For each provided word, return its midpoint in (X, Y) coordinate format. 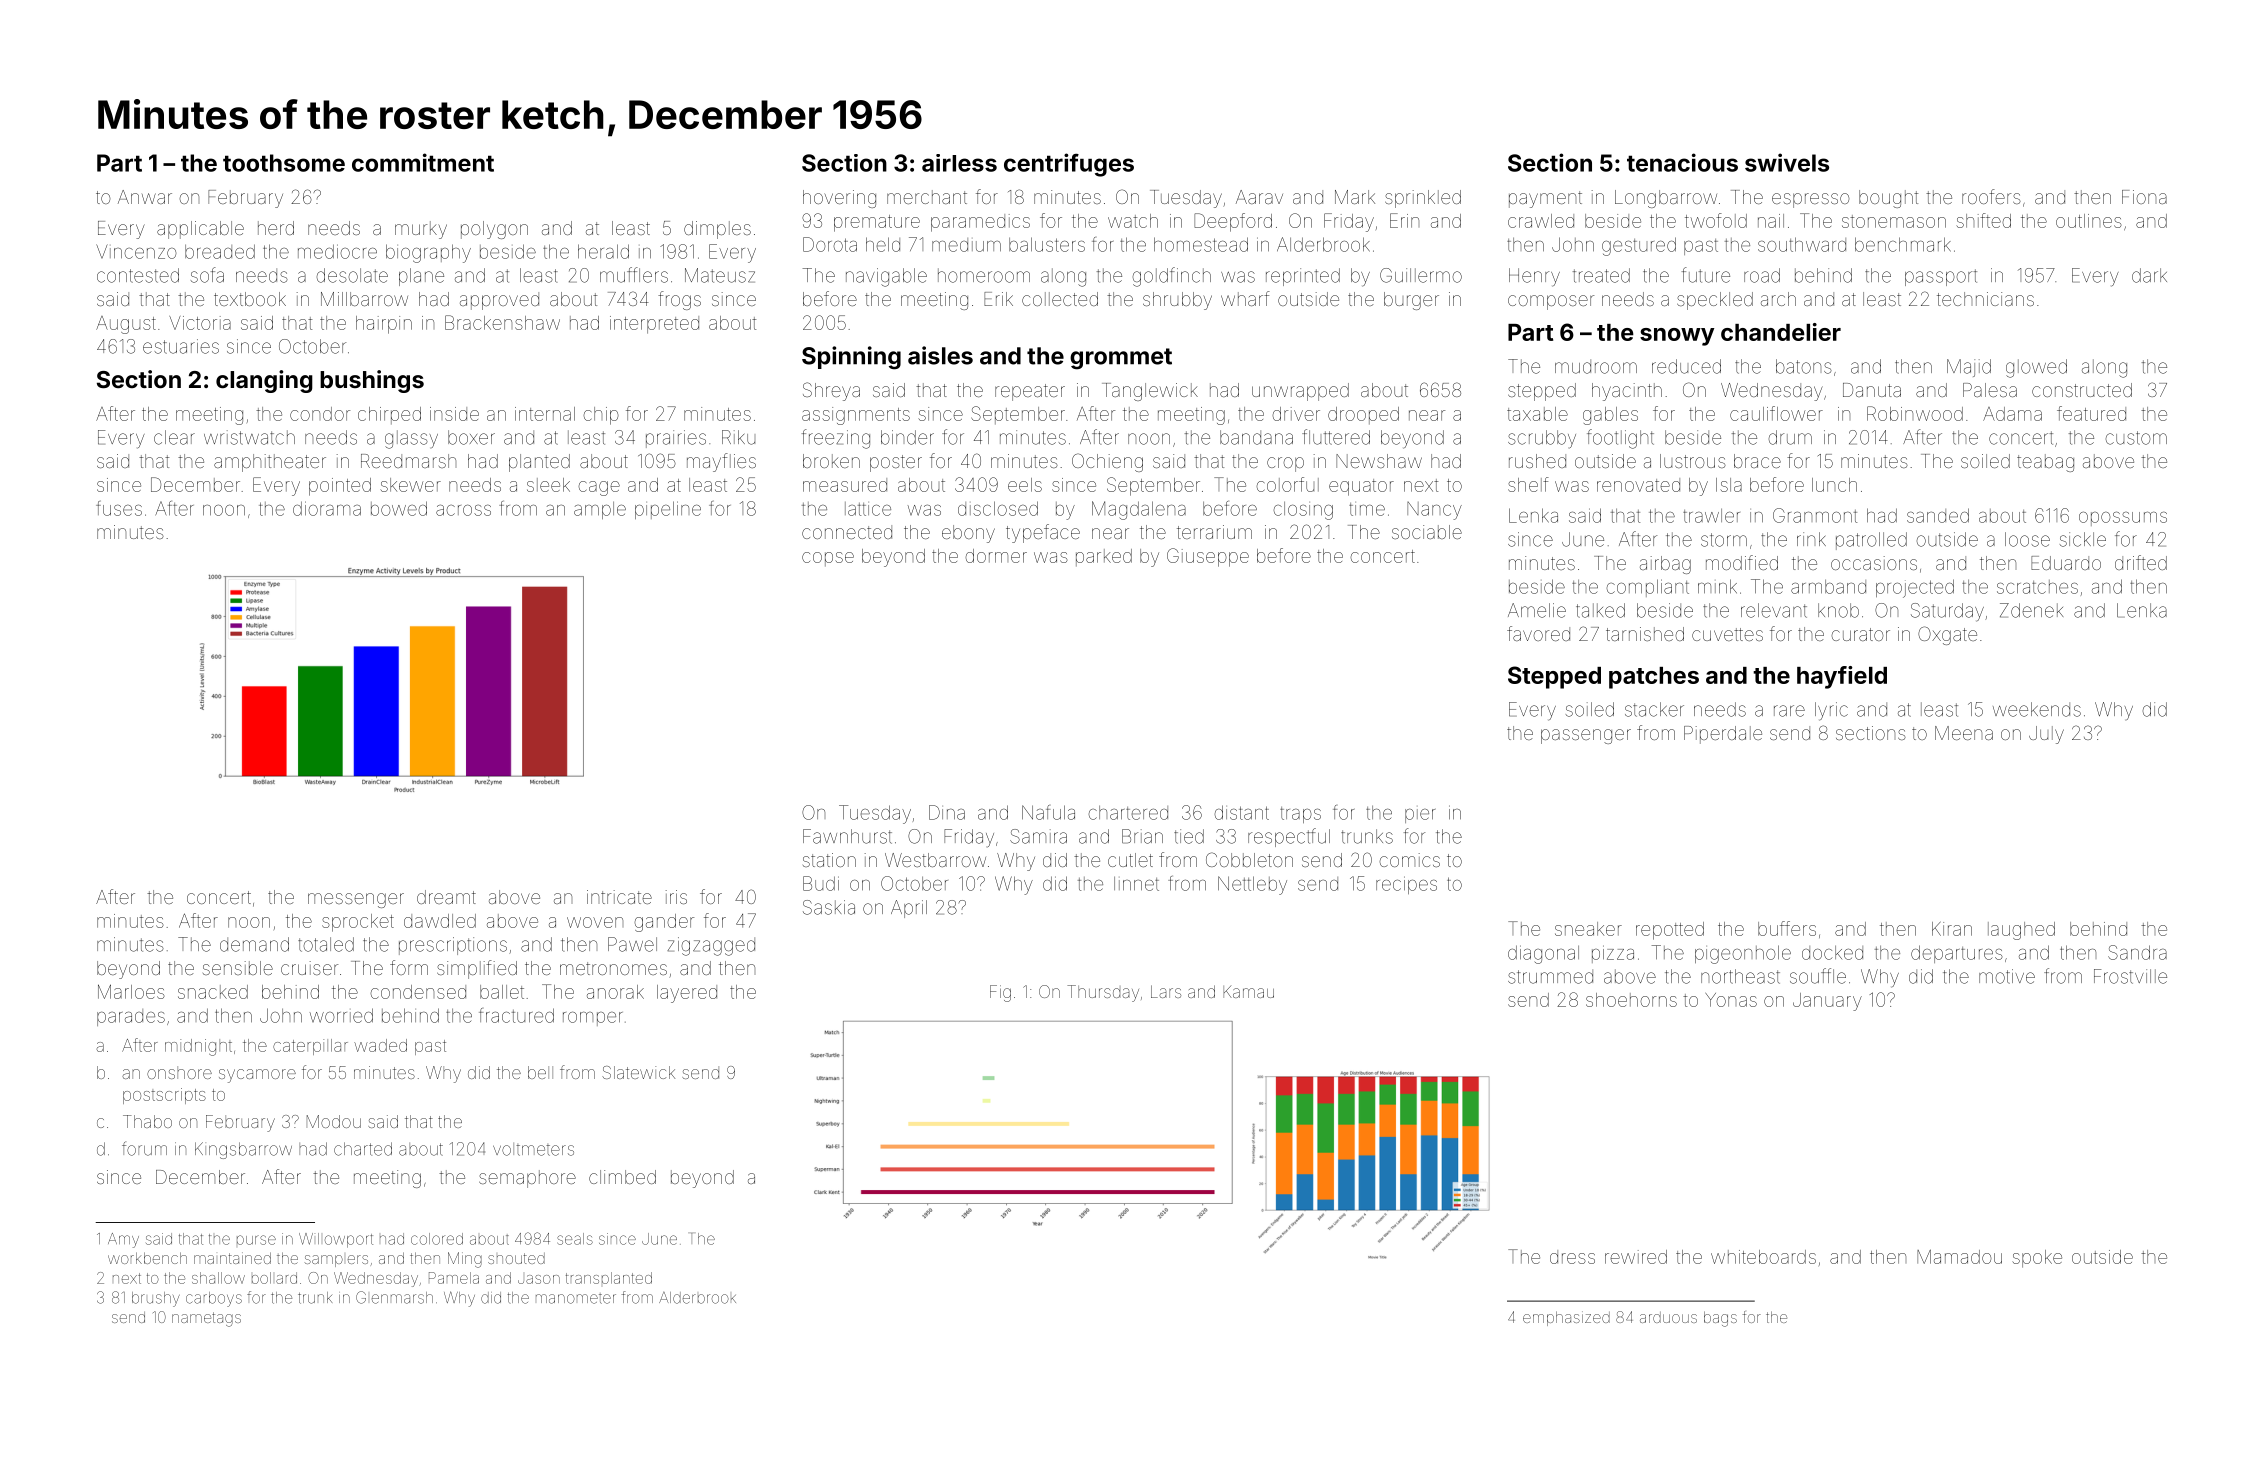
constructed (2082, 390)
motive (2007, 976)
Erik (998, 299)
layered (687, 994)
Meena (1964, 733)
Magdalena (1139, 510)
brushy (156, 1299)
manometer (576, 1299)
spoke (2037, 1259)
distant (1241, 812)
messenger (356, 900)
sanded (1938, 515)
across (463, 510)
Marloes (131, 991)
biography (428, 253)
